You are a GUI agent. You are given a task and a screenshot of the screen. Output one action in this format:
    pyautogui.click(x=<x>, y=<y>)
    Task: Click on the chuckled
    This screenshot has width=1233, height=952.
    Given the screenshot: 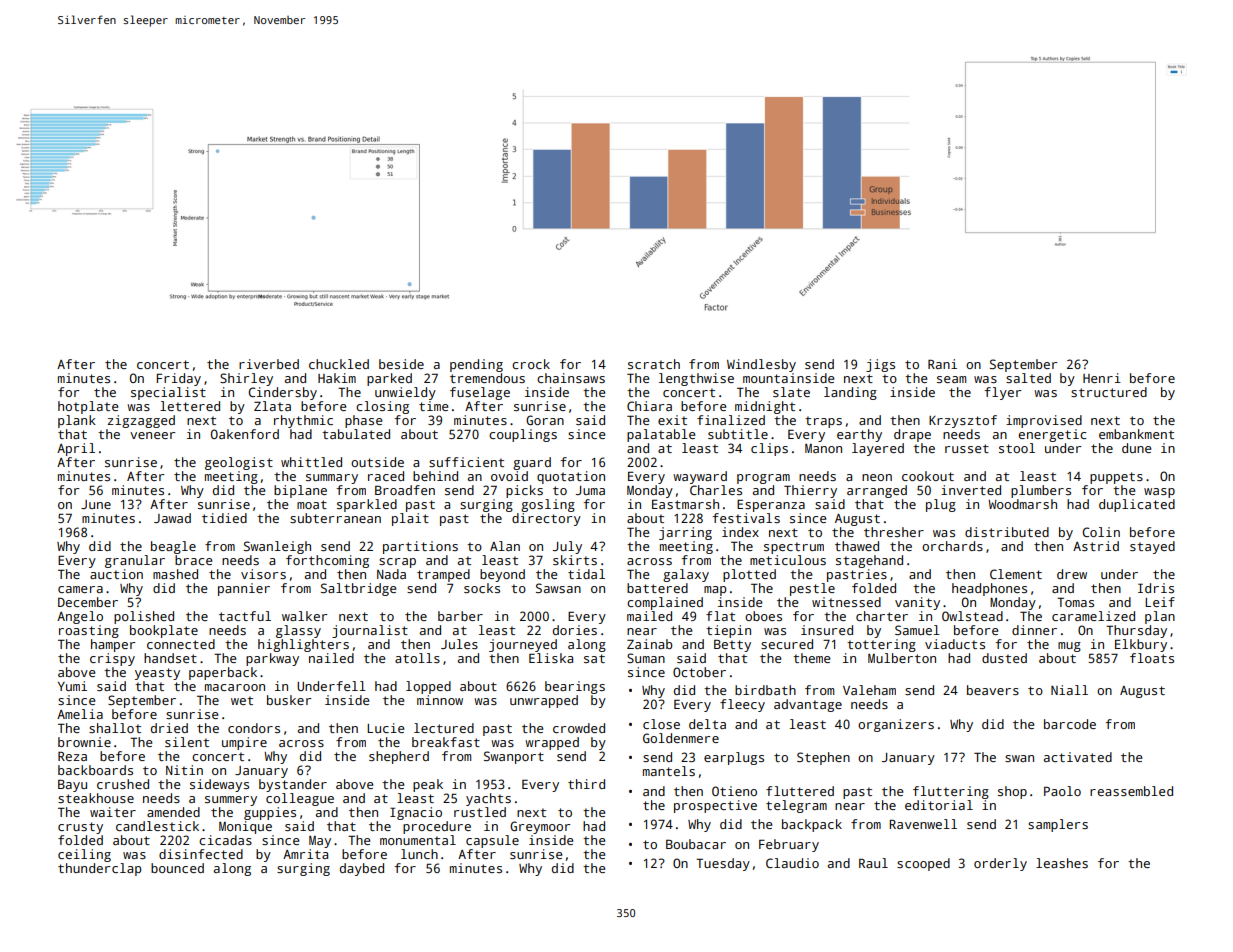 What is the action you would take?
    pyautogui.click(x=339, y=364)
